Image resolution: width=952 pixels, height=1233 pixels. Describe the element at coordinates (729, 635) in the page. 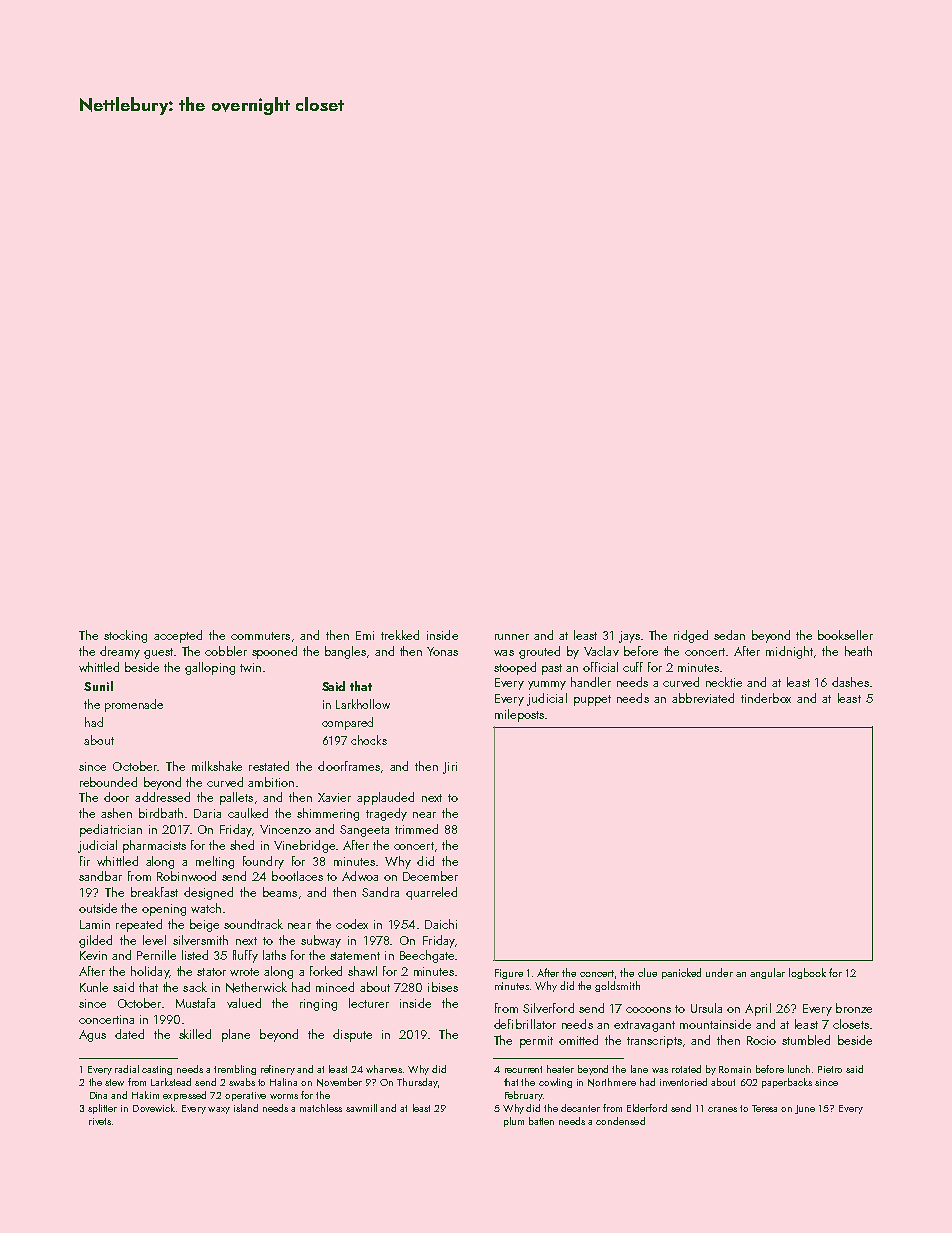

I see `sedan` at that location.
